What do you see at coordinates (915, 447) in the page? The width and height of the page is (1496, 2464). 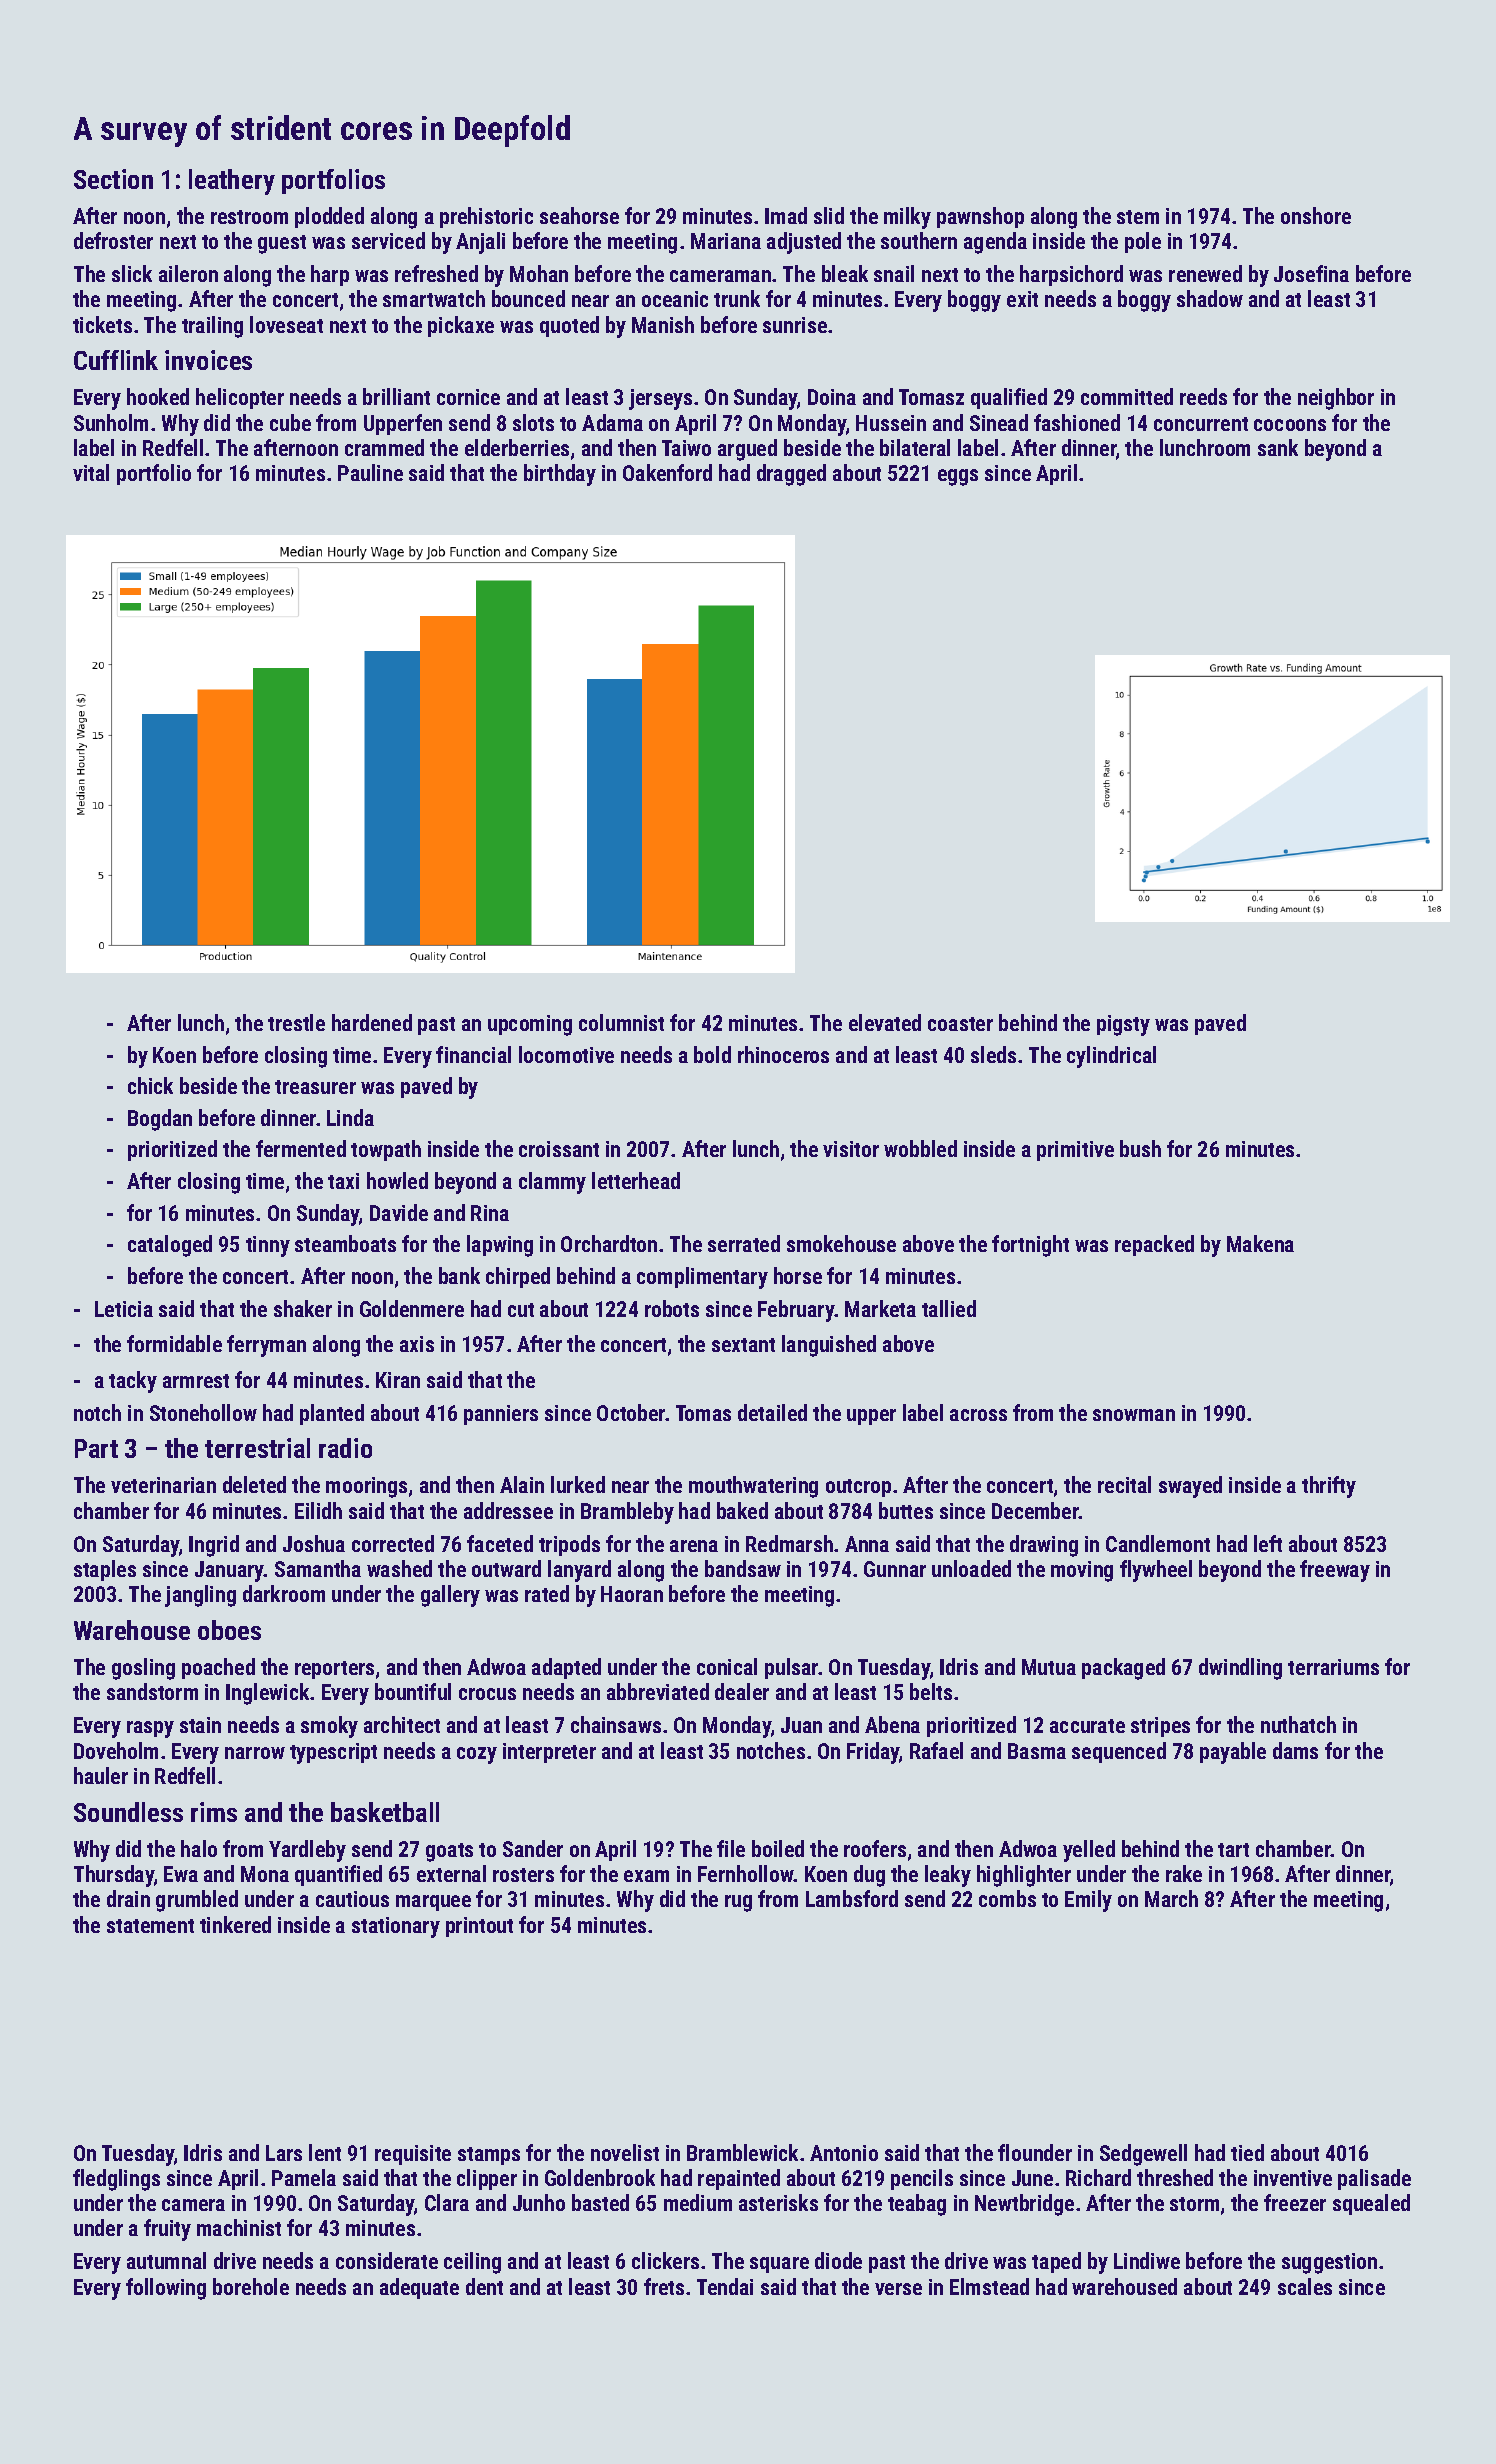 I see `bilateral` at bounding box center [915, 447].
